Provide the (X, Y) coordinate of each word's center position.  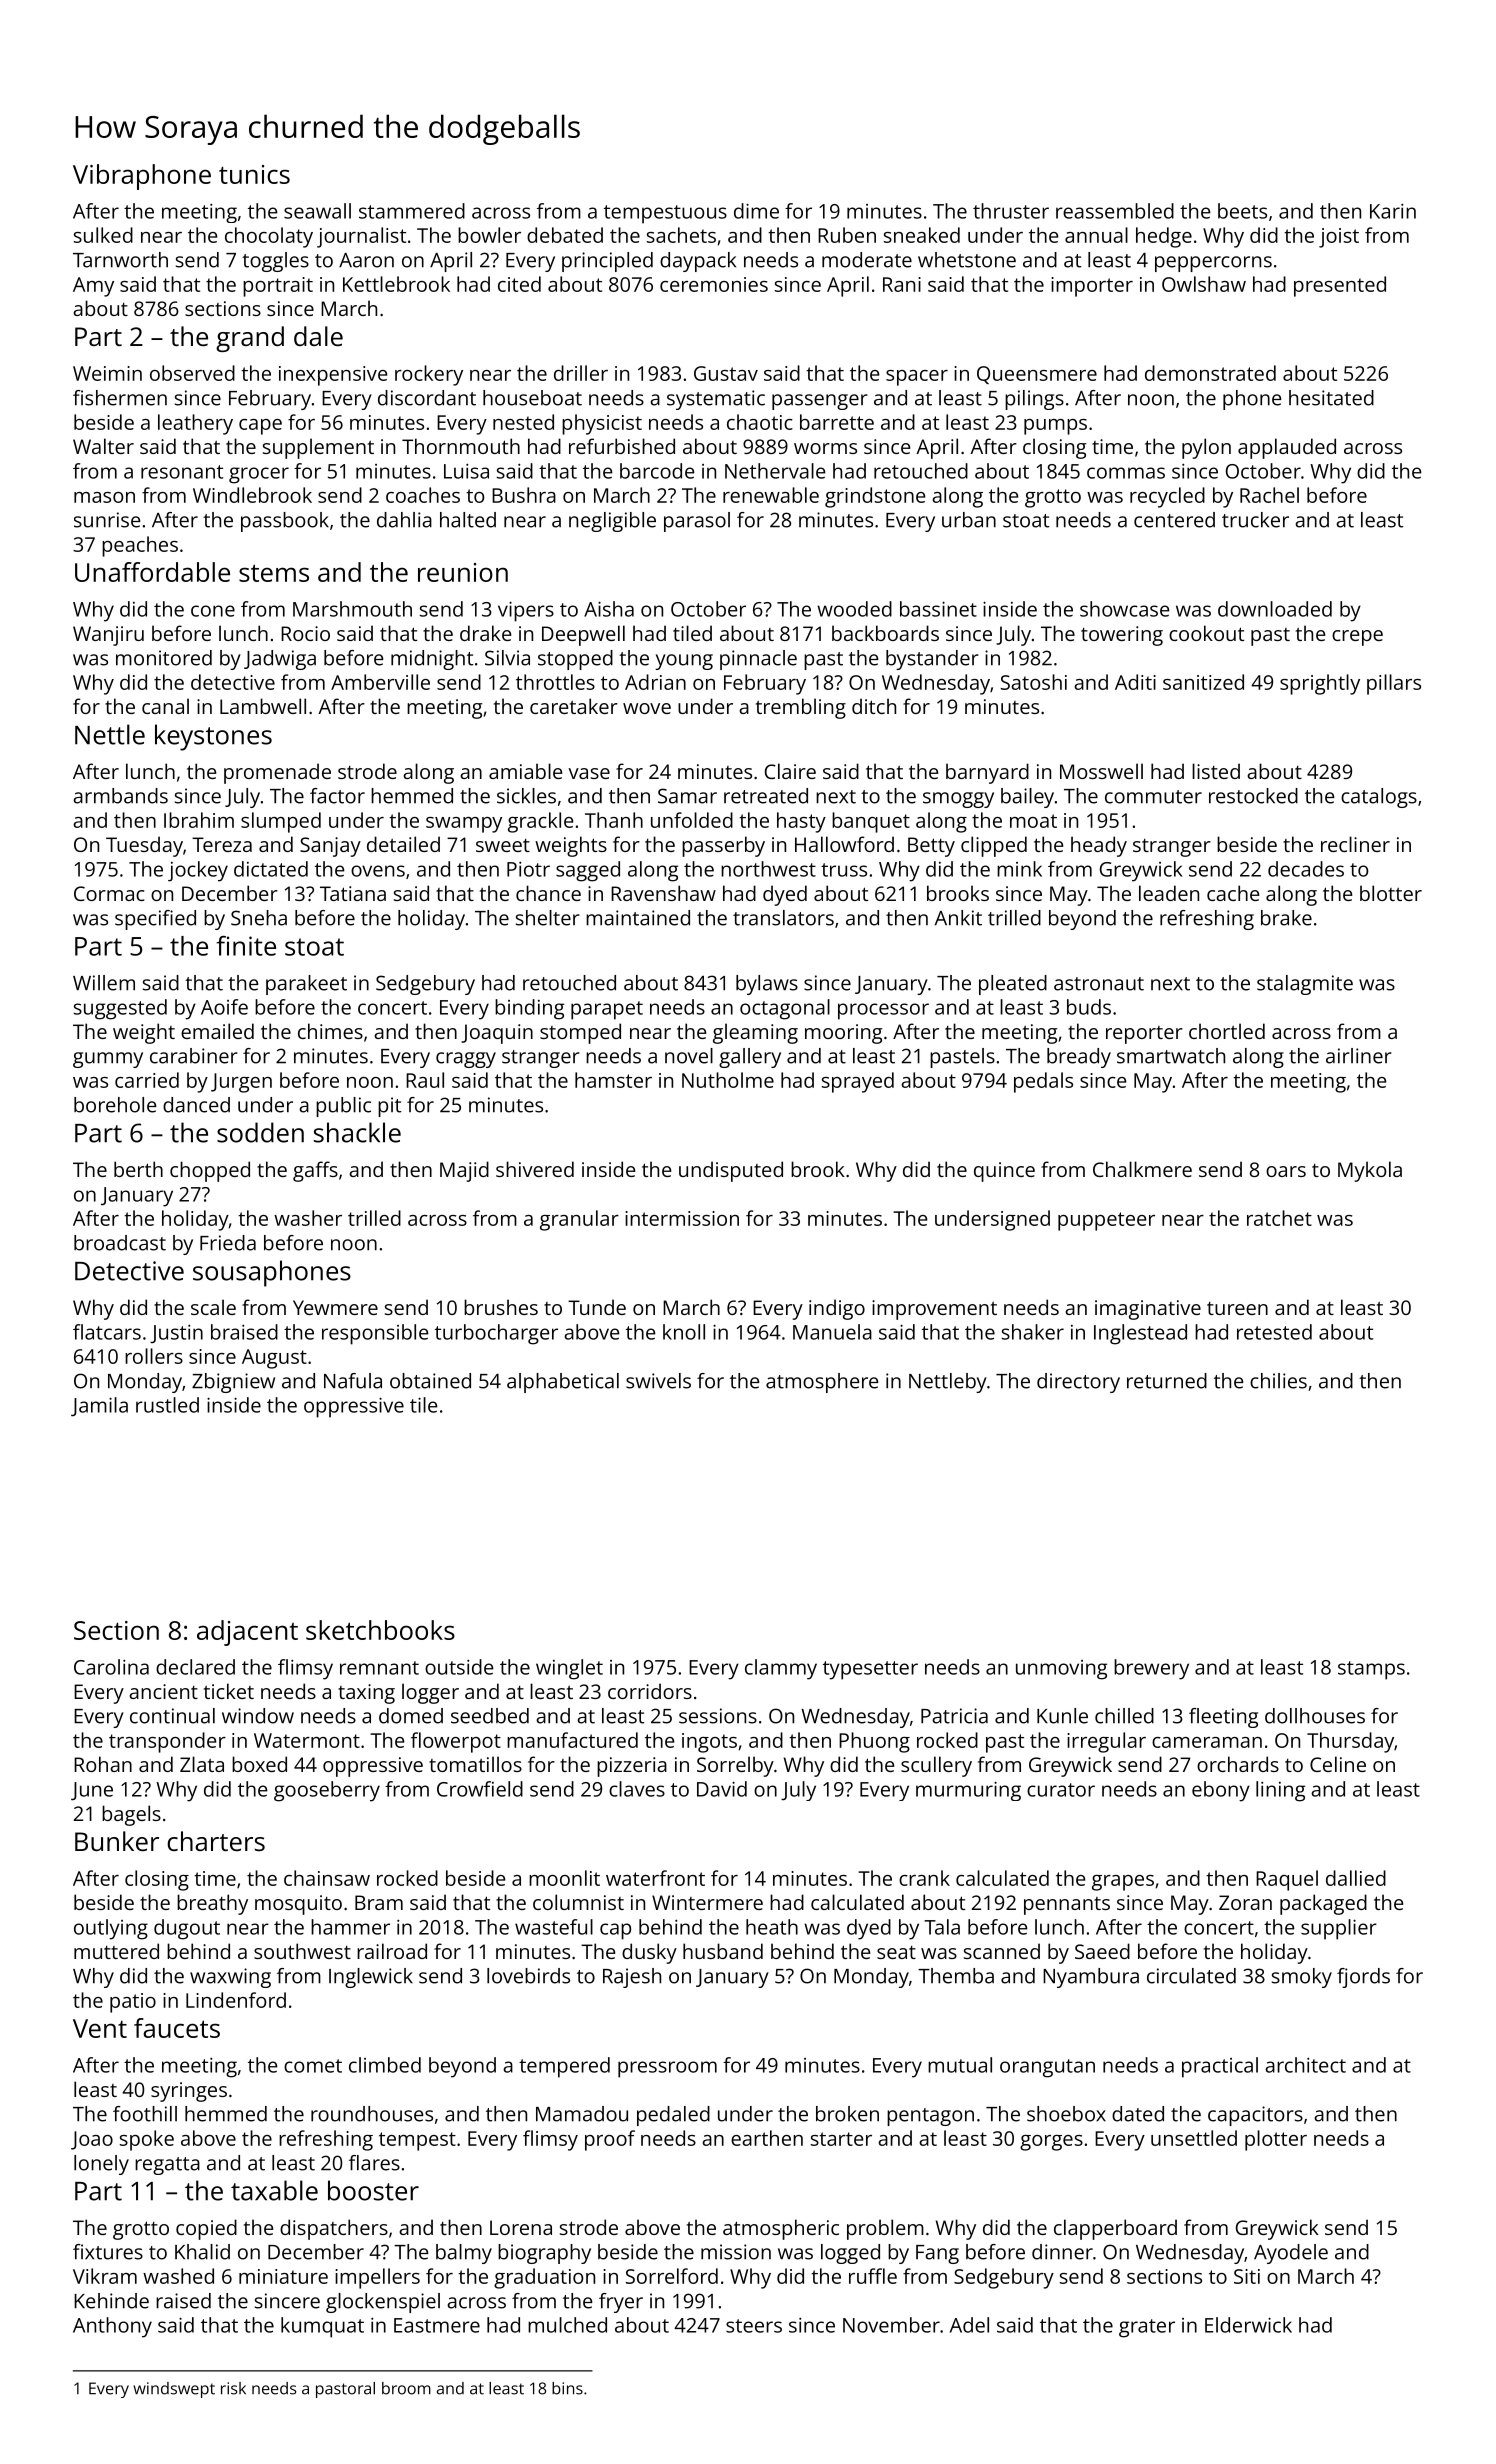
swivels (658, 1381)
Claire (790, 771)
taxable (274, 2190)
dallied (1356, 1878)
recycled (1167, 497)
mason (104, 497)
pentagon (930, 2117)
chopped (210, 1171)
